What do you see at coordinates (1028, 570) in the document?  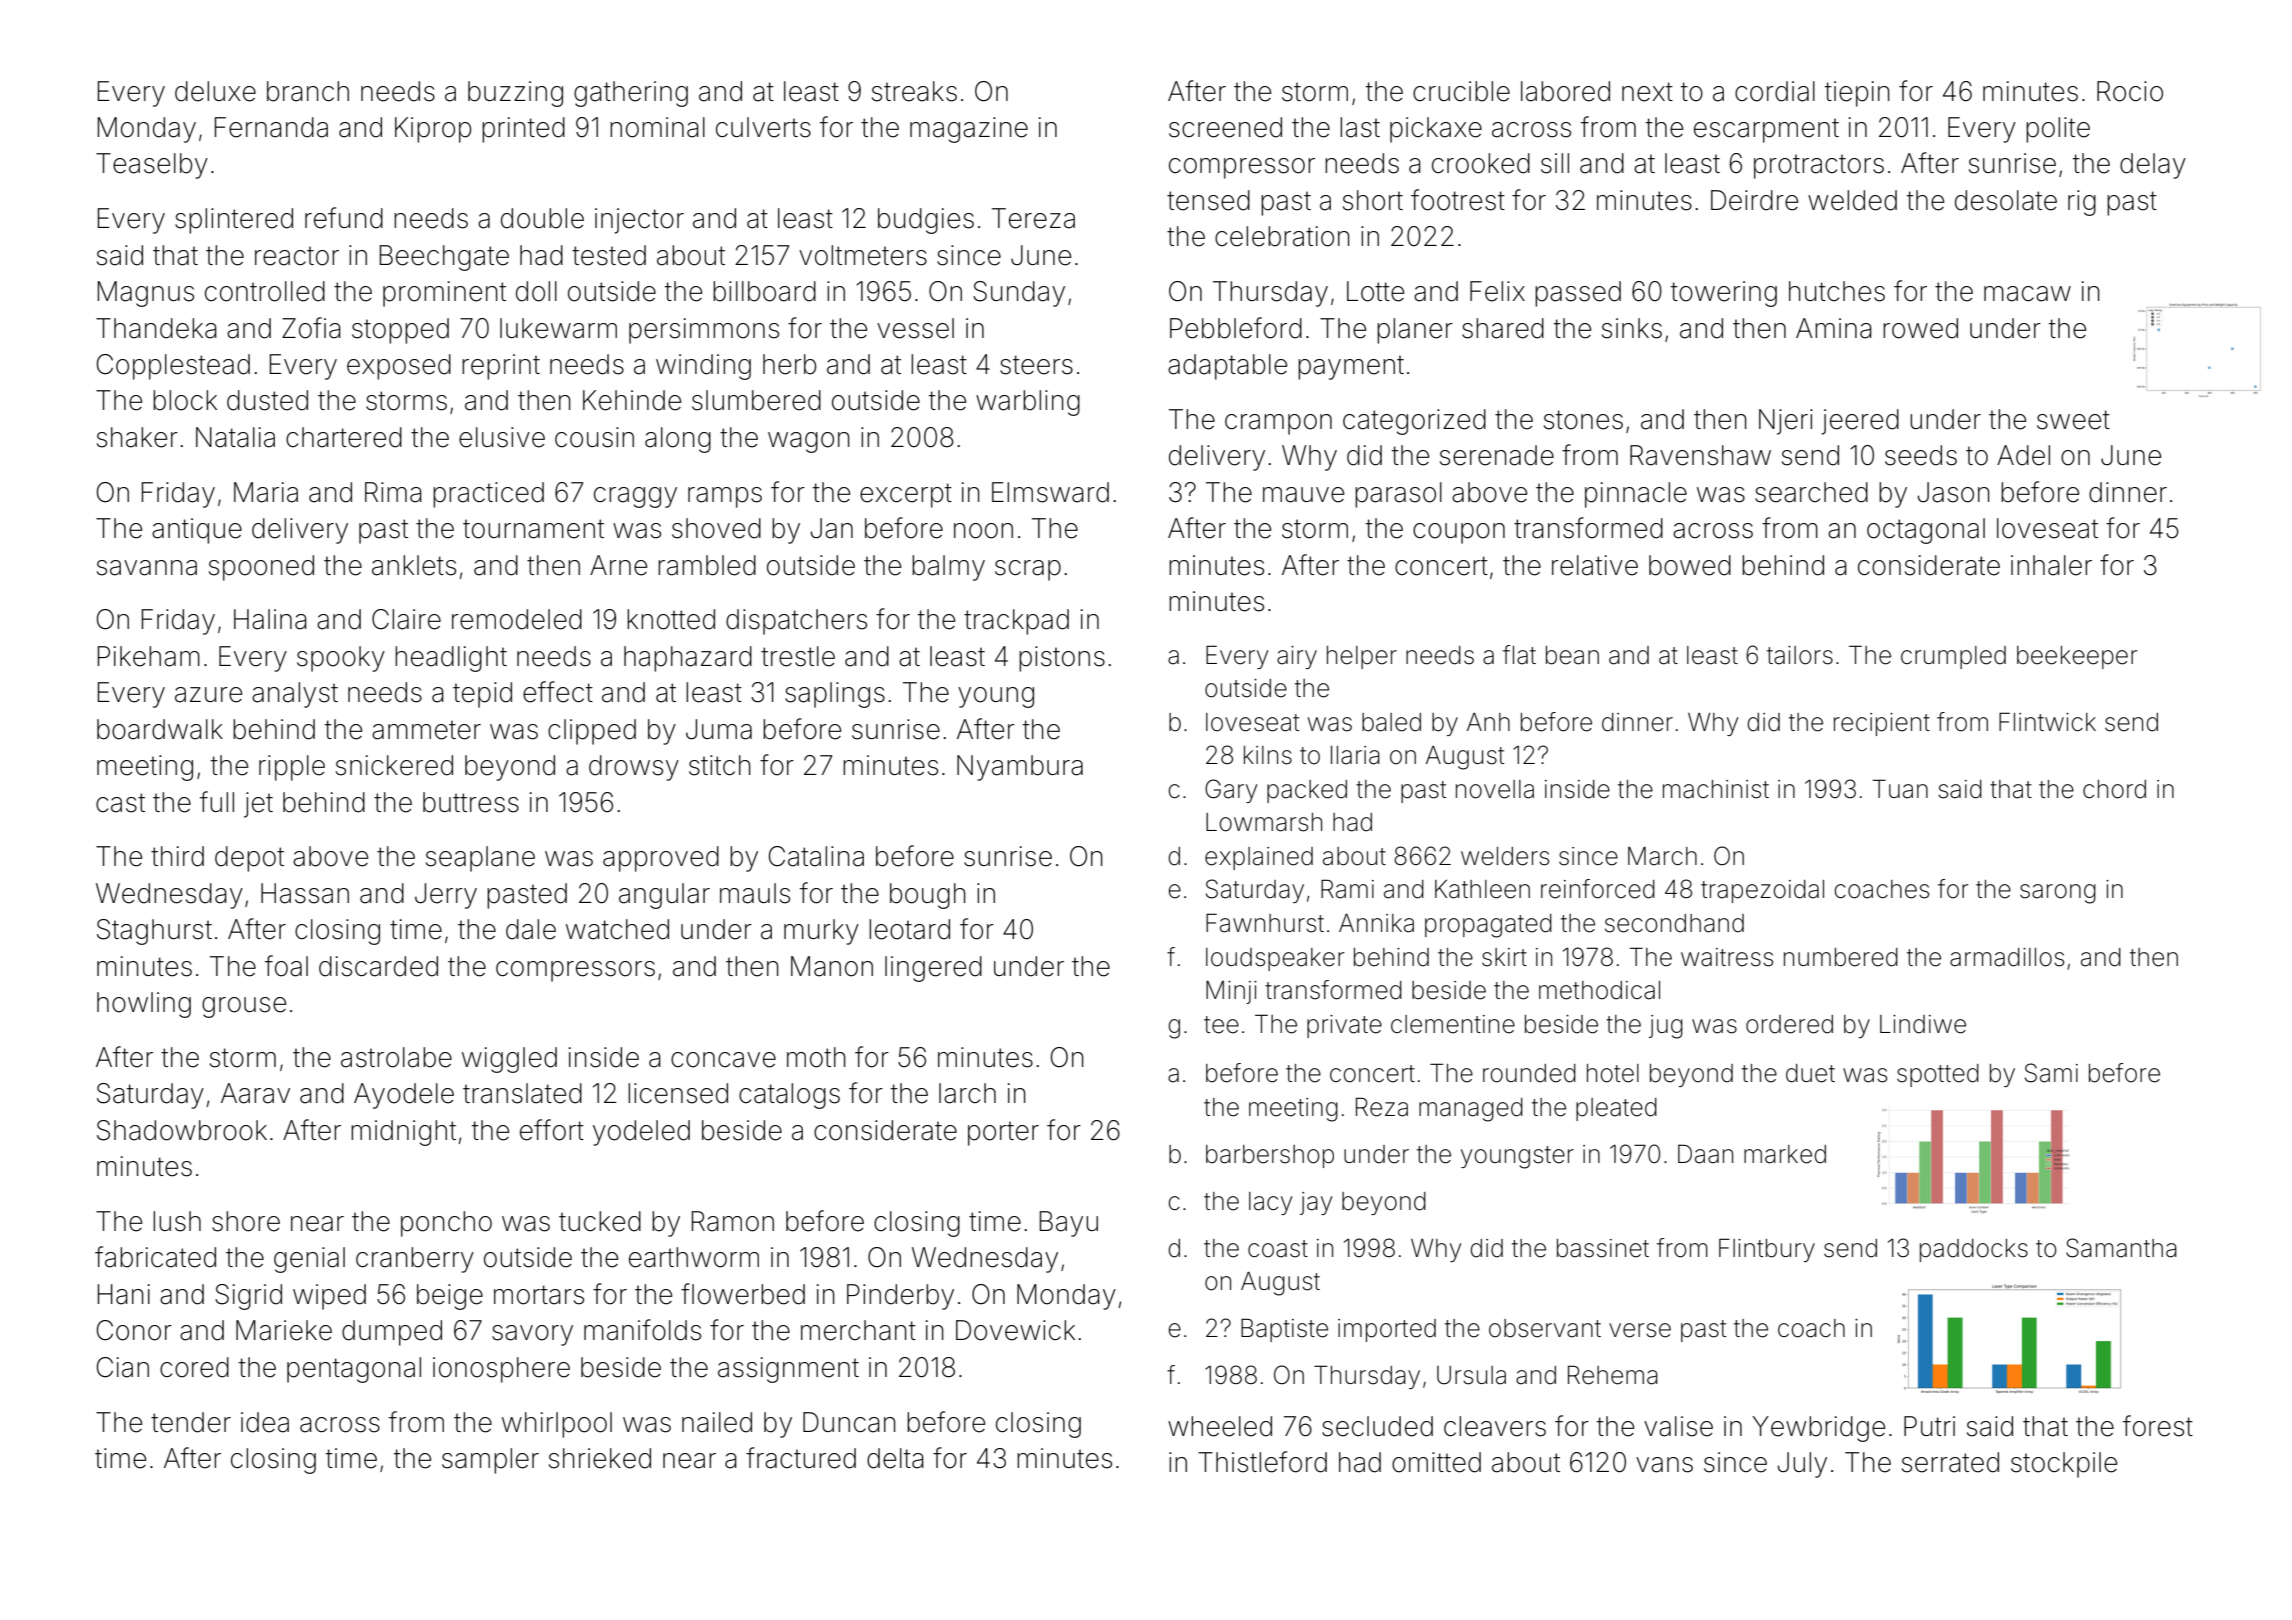 I see `scrap` at bounding box center [1028, 570].
